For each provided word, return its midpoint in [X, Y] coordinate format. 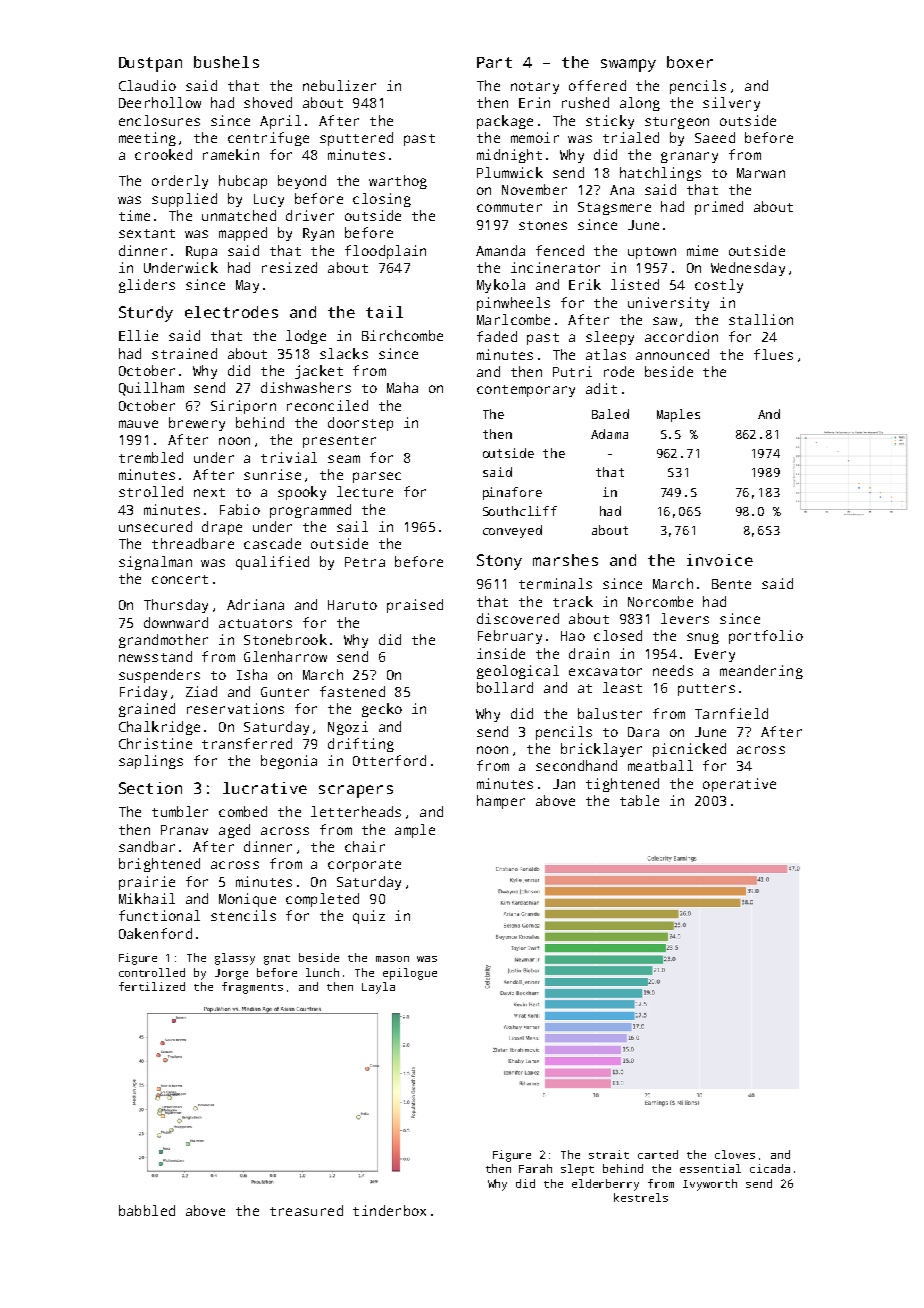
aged [234, 831]
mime [702, 250]
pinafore [512, 493]
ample [415, 831]
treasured [306, 1210]
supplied [184, 200]
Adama [609, 434]
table [639, 800]
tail [384, 312]
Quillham [151, 389]
